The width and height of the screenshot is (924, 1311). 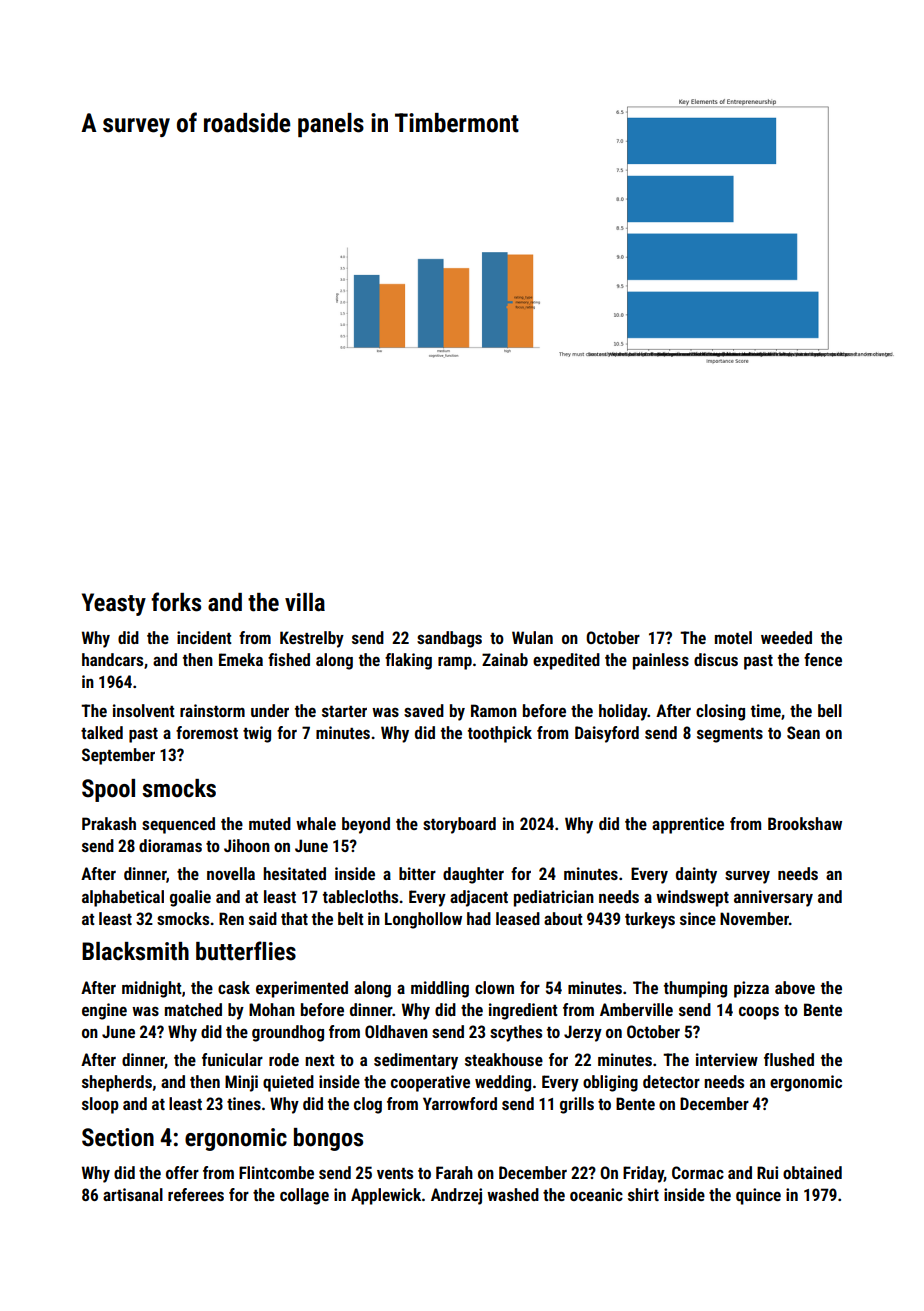 I want to click on interview, so click(x=727, y=1059).
